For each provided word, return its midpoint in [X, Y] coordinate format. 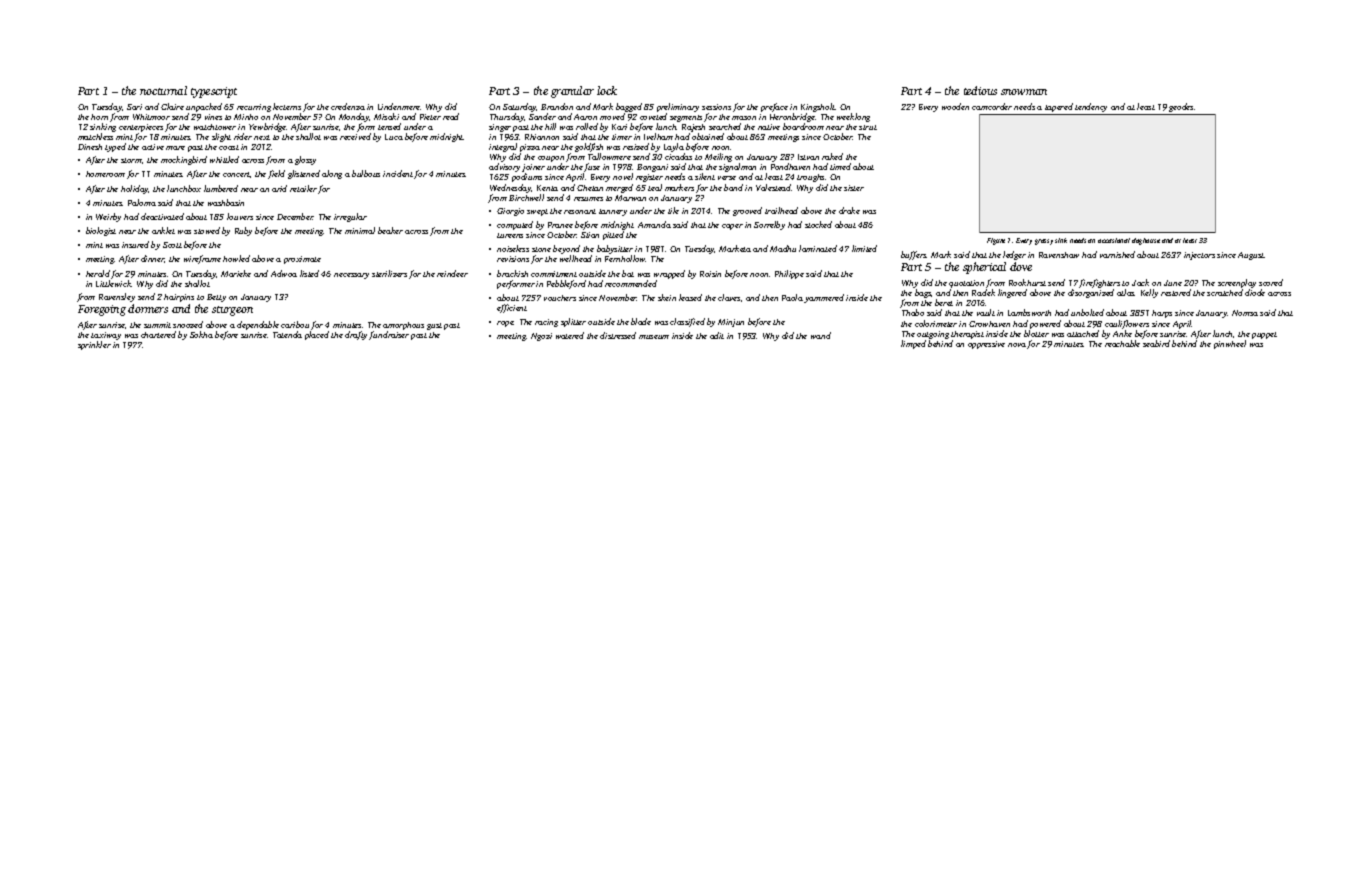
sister [854, 188]
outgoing [933, 335]
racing [546, 323]
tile [673, 210]
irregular [350, 217]
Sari [134, 107]
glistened [304, 174]
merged [619, 188]
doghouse [1146, 241]
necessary [351, 276]
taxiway [106, 336]
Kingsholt [818, 107]
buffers [914, 255]
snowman [1024, 92]
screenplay [1237, 283]
